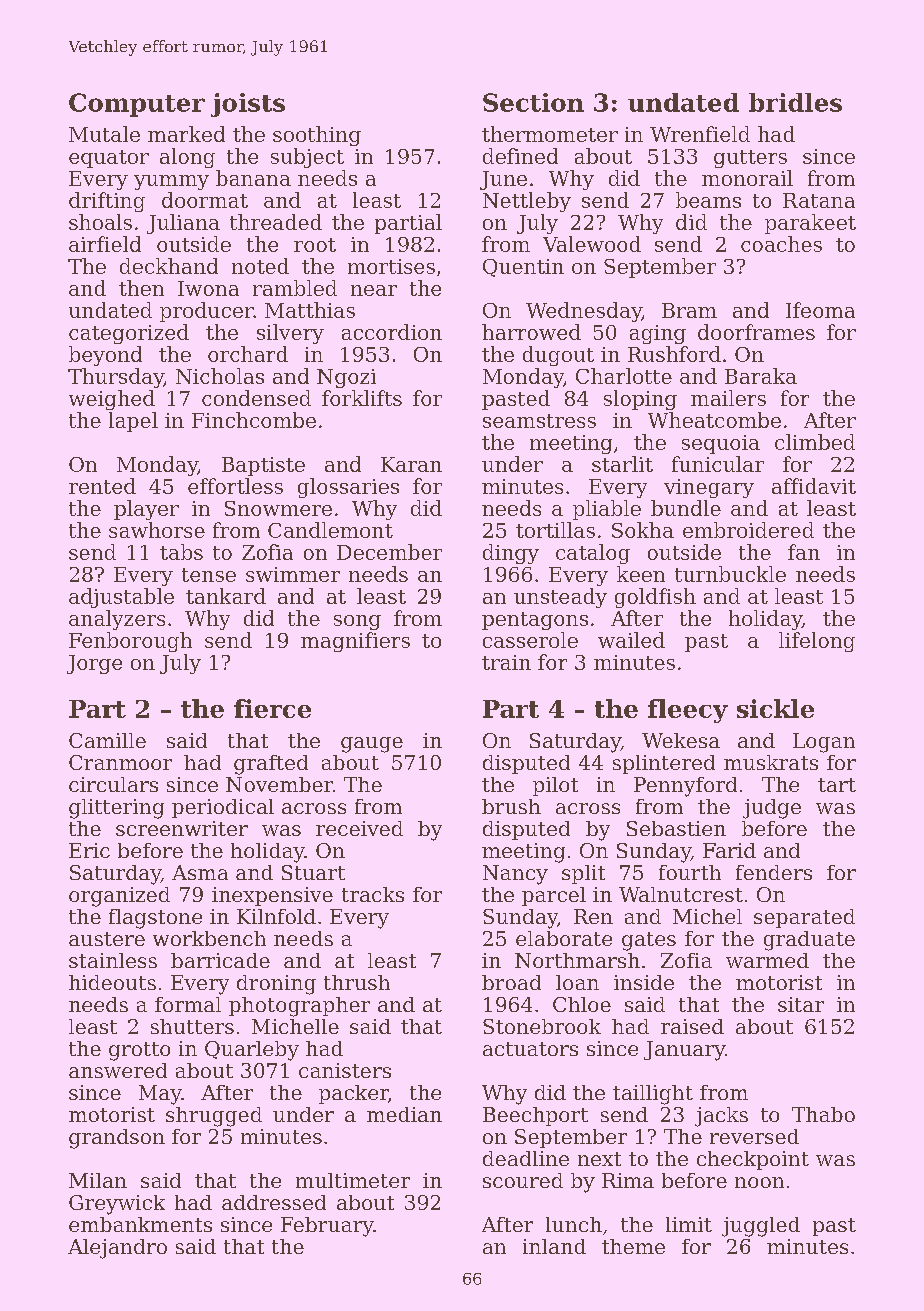 The image size is (924, 1311). What do you see at coordinates (539, 421) in the page?
I see `seamstress` at bounding box center [539, 421].
